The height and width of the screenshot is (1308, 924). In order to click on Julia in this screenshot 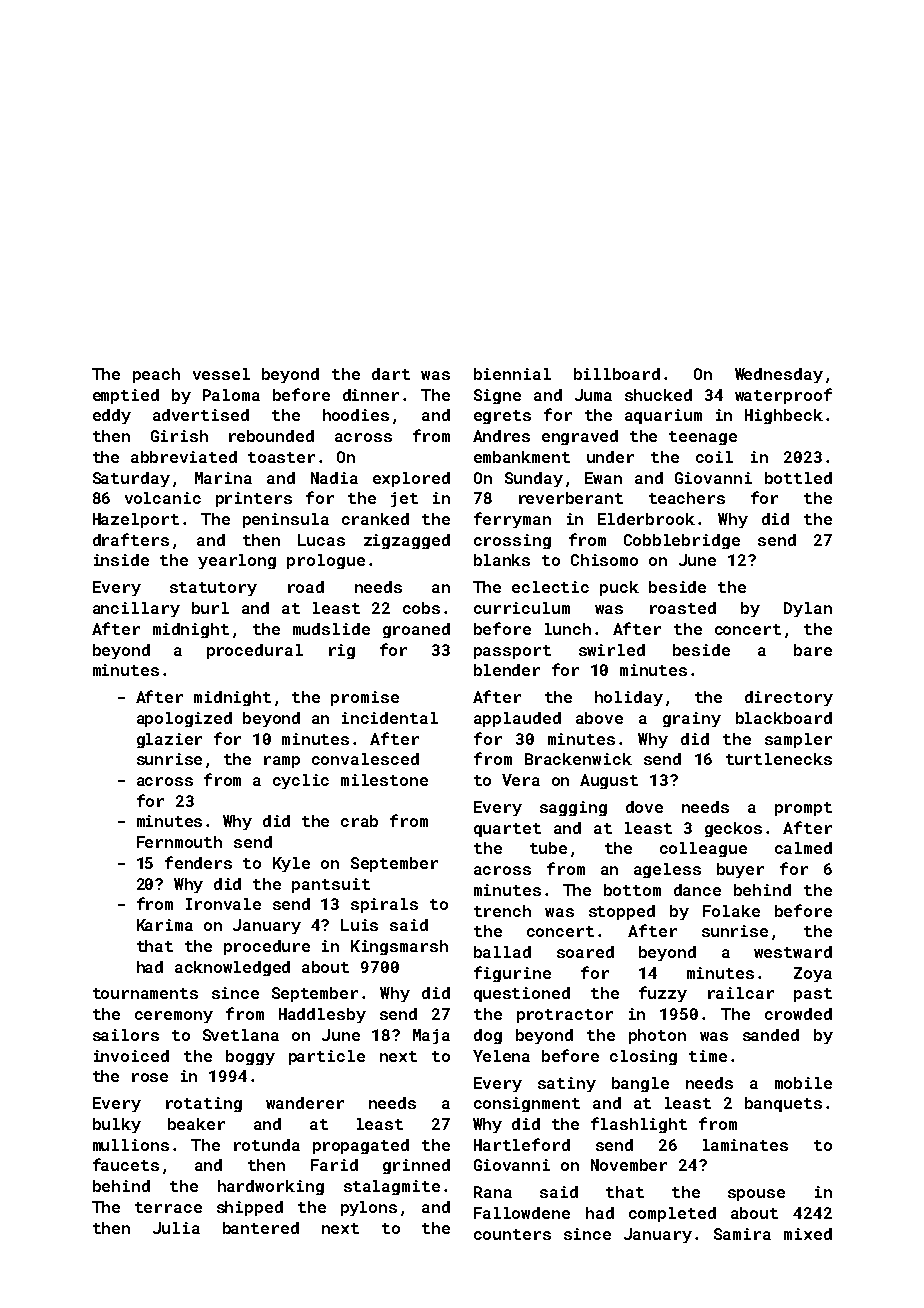, I will do `click(176, 1228)`.
